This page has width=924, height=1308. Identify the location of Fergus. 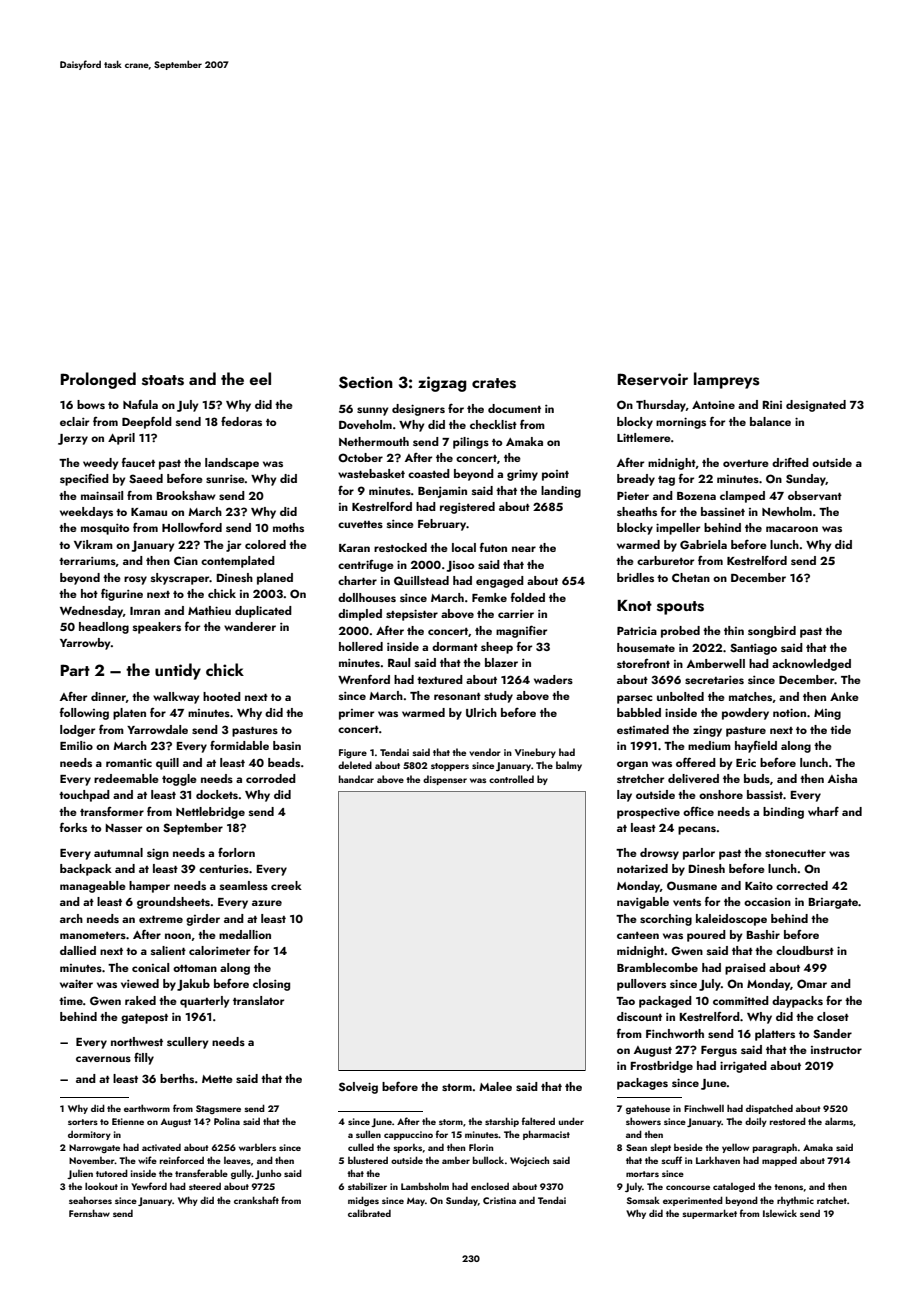
(719, 1051).
